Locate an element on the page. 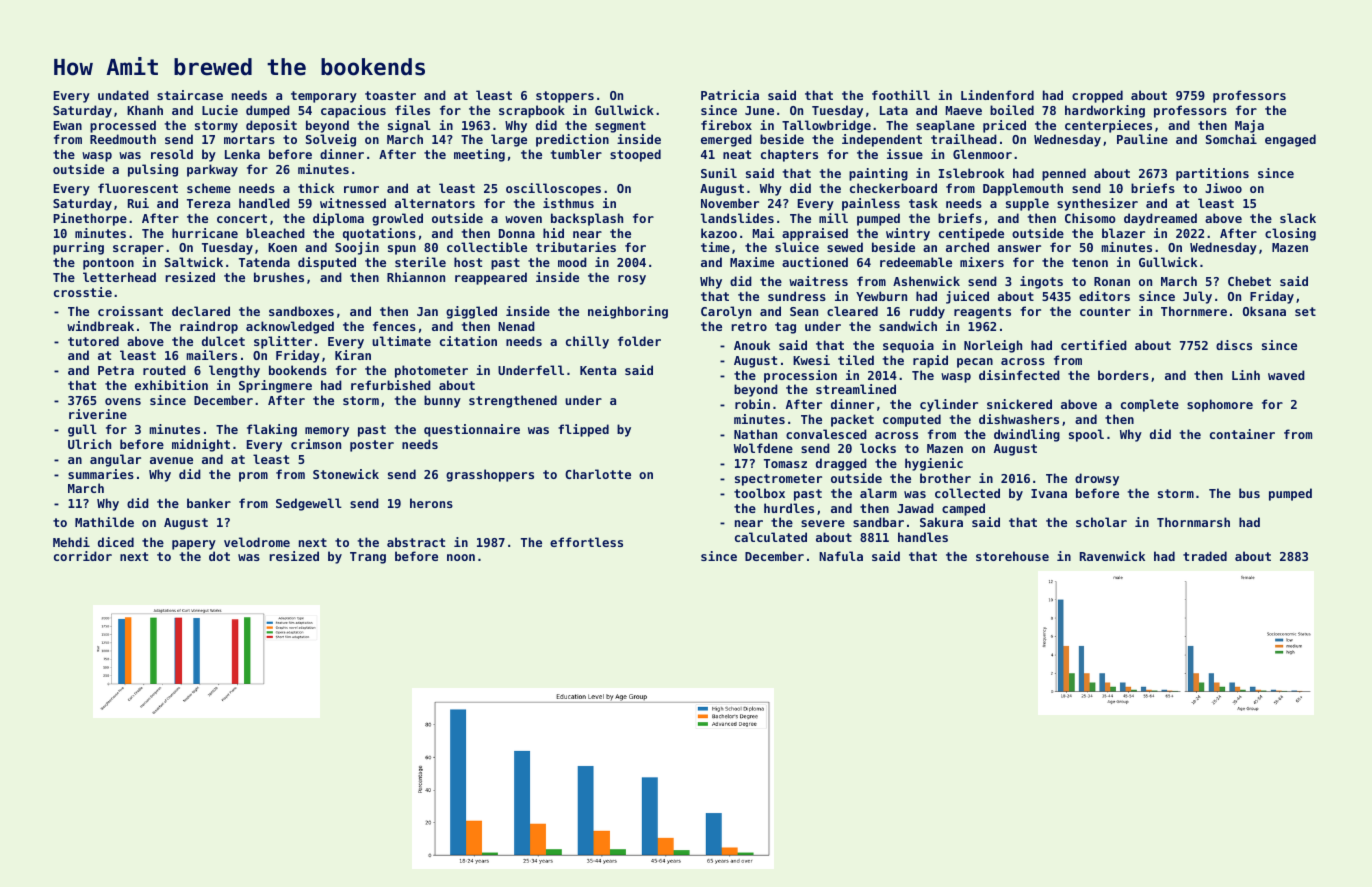 The height and width of the document is (887, 1372). complete is located at coordinates (1150, 405).
